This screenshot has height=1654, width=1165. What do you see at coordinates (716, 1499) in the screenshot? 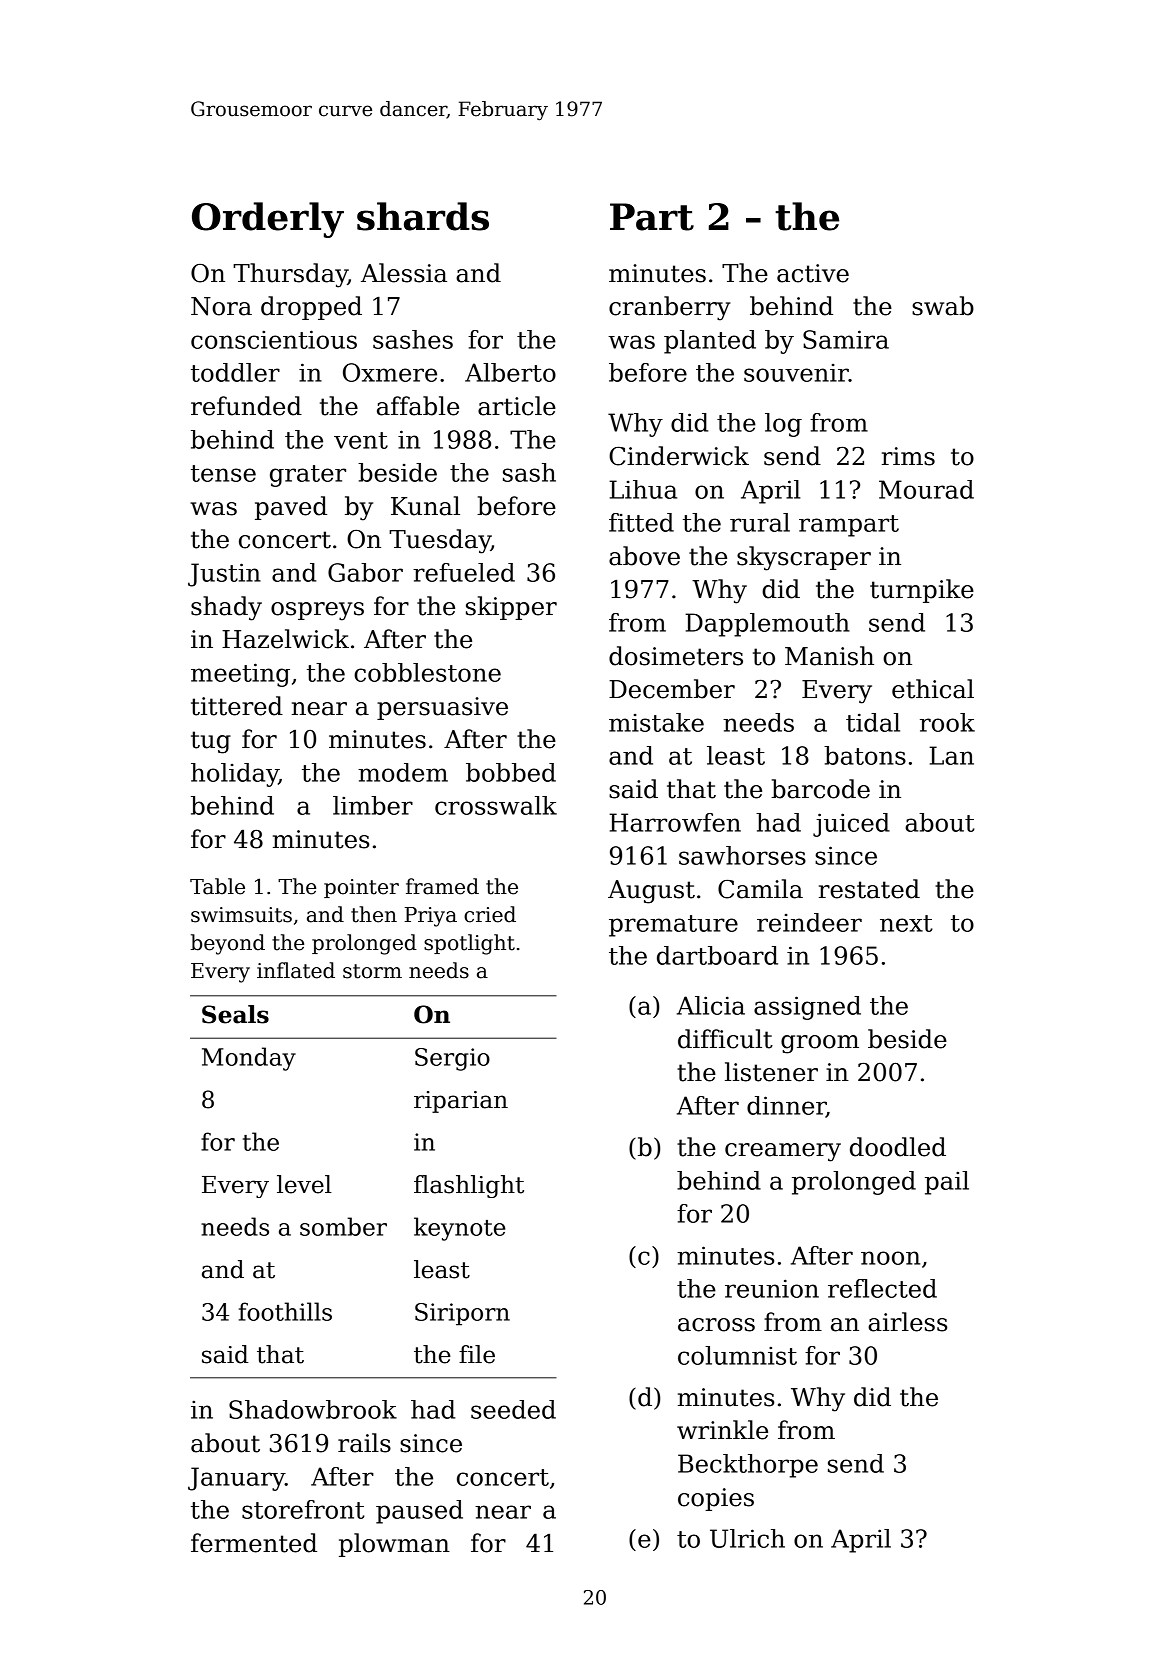
I see `copies` at bounding box center [716, 1499].
